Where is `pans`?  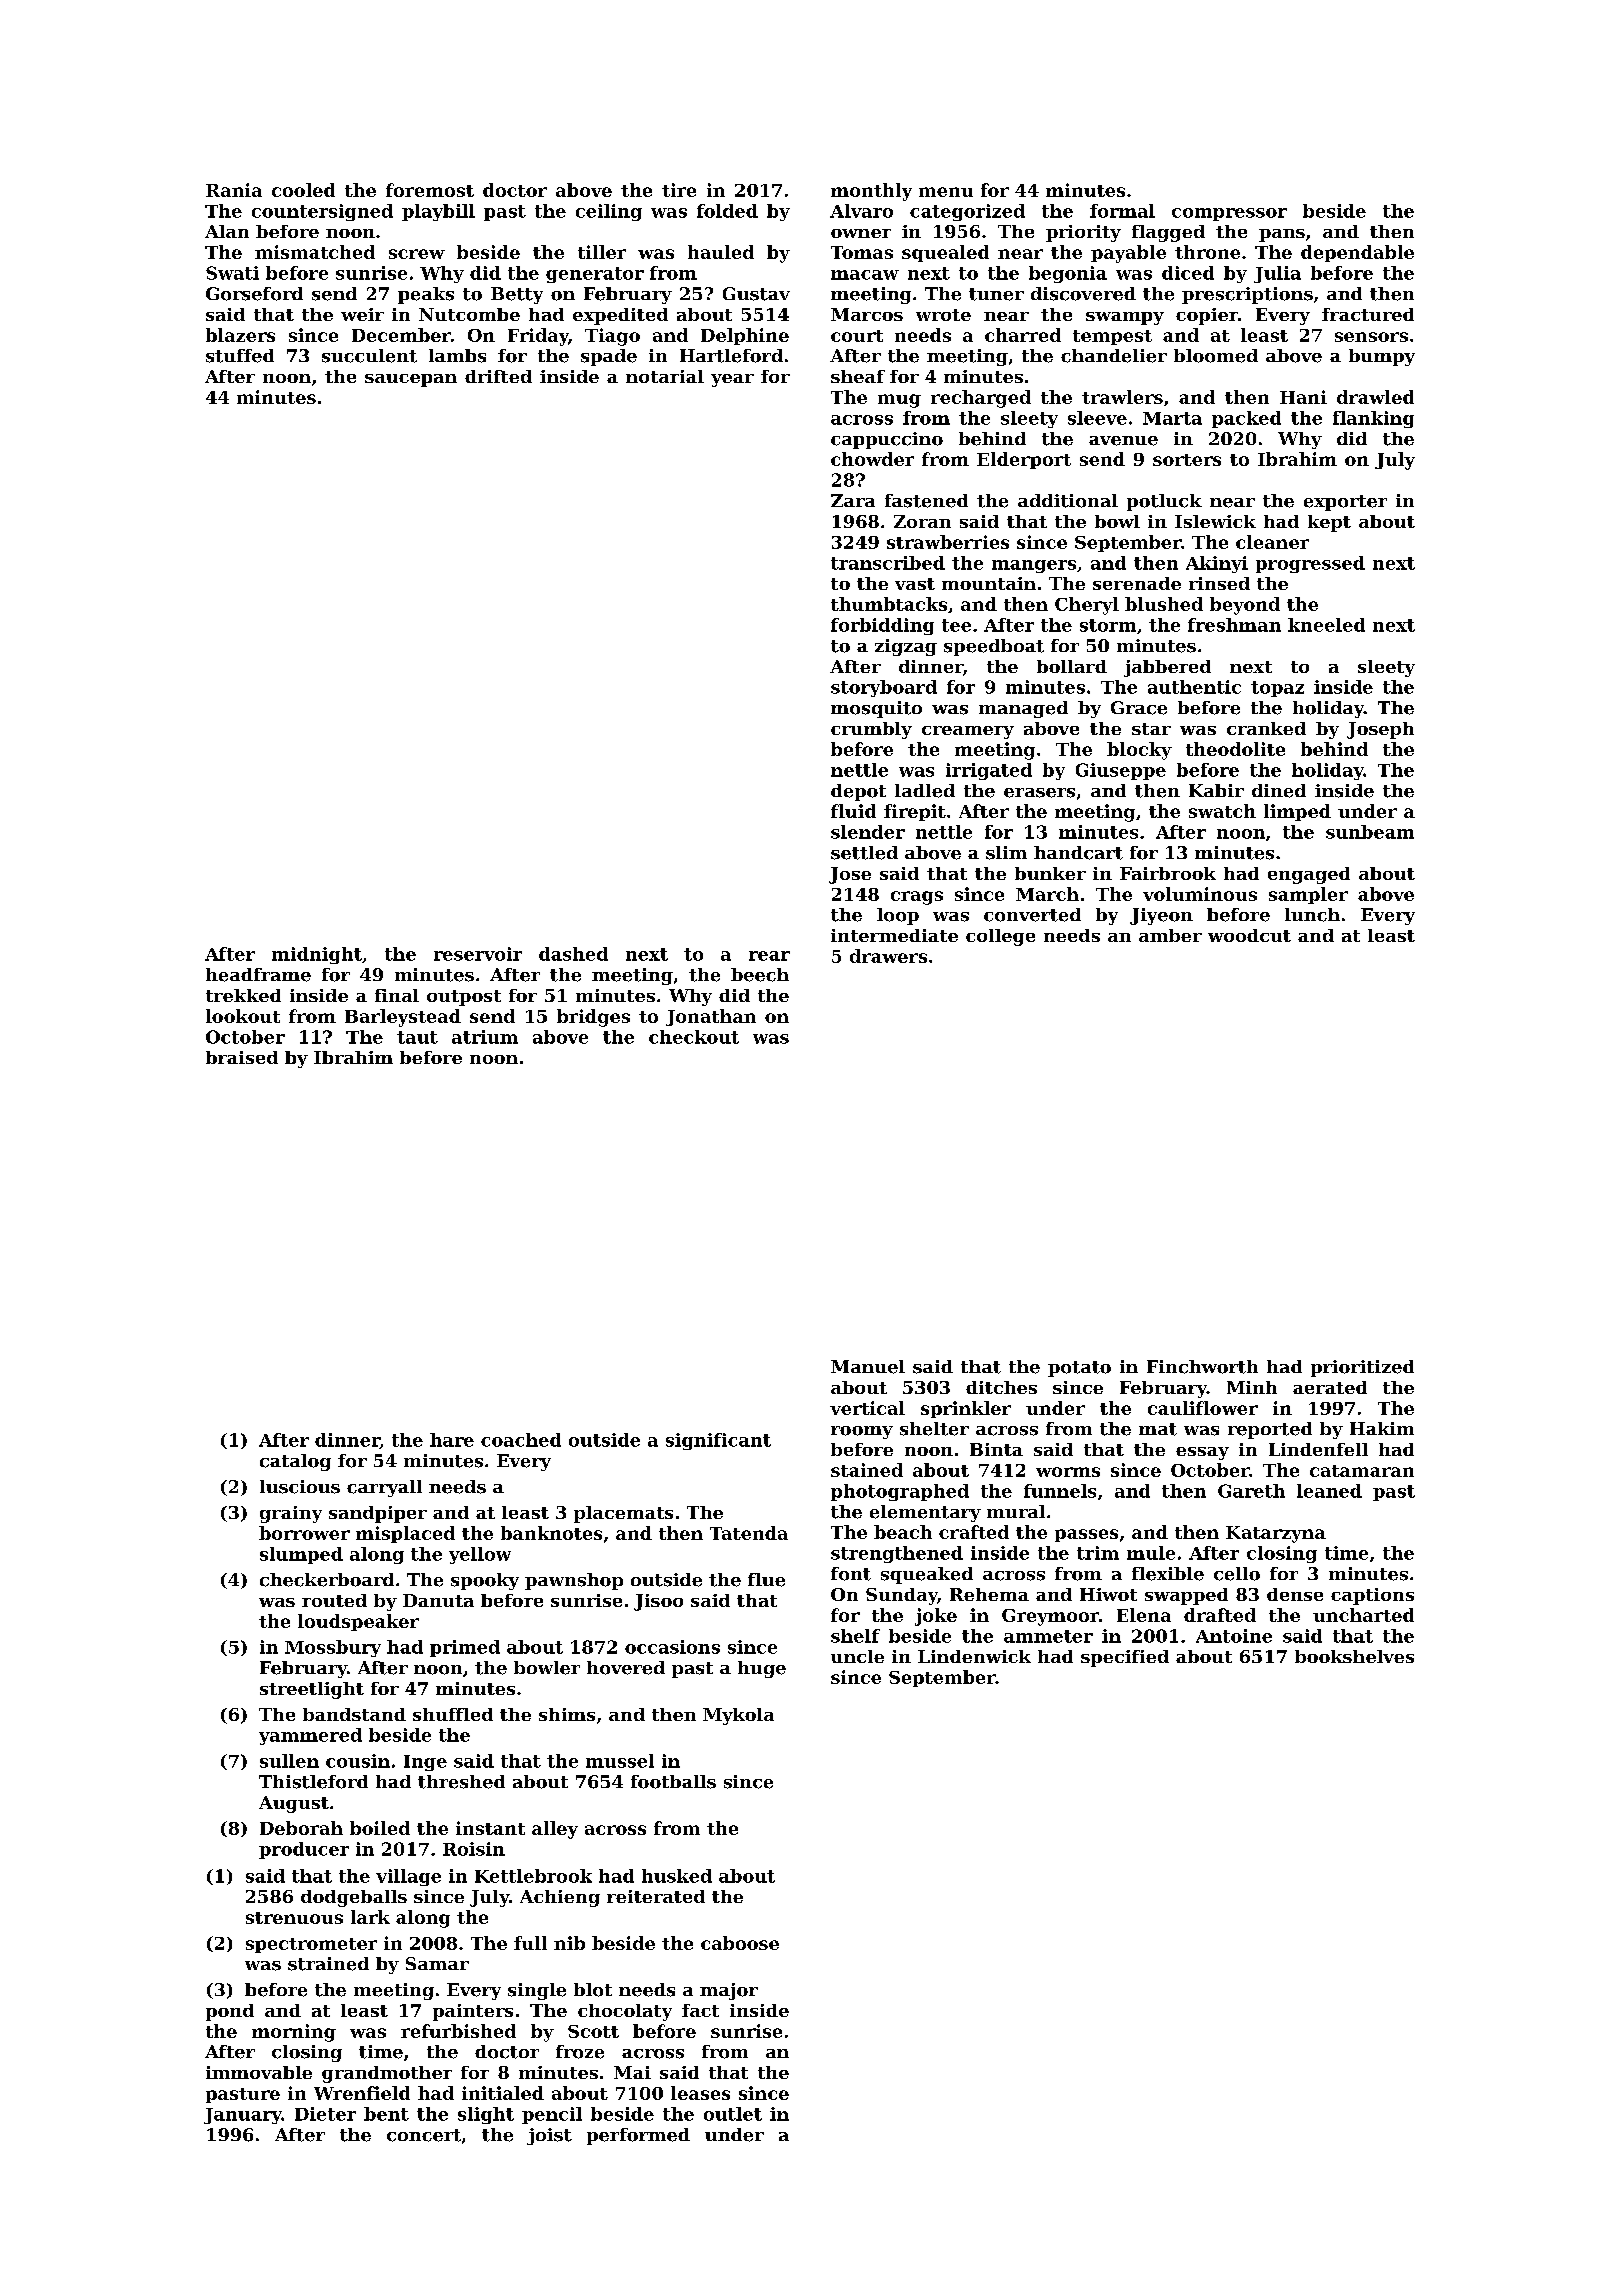 pans is located at coordinates (1282, 235).
